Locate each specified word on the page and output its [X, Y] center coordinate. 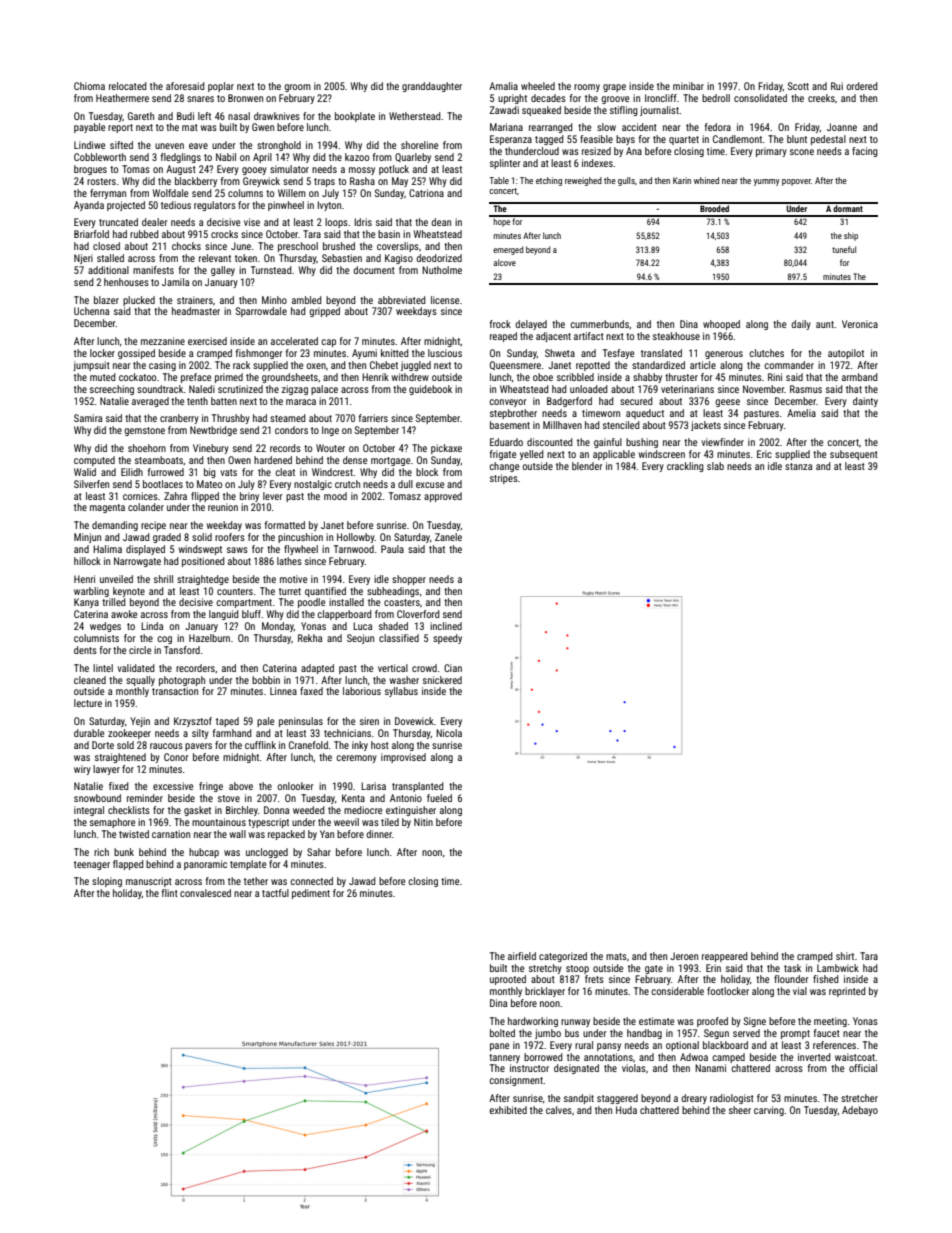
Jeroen [684, 956]
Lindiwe [89, 145]
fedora [718, 127]
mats [616, 956]
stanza [798, 466]
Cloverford [418, 614]
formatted [285, 525]
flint [170, 893]
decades [548, 98]
